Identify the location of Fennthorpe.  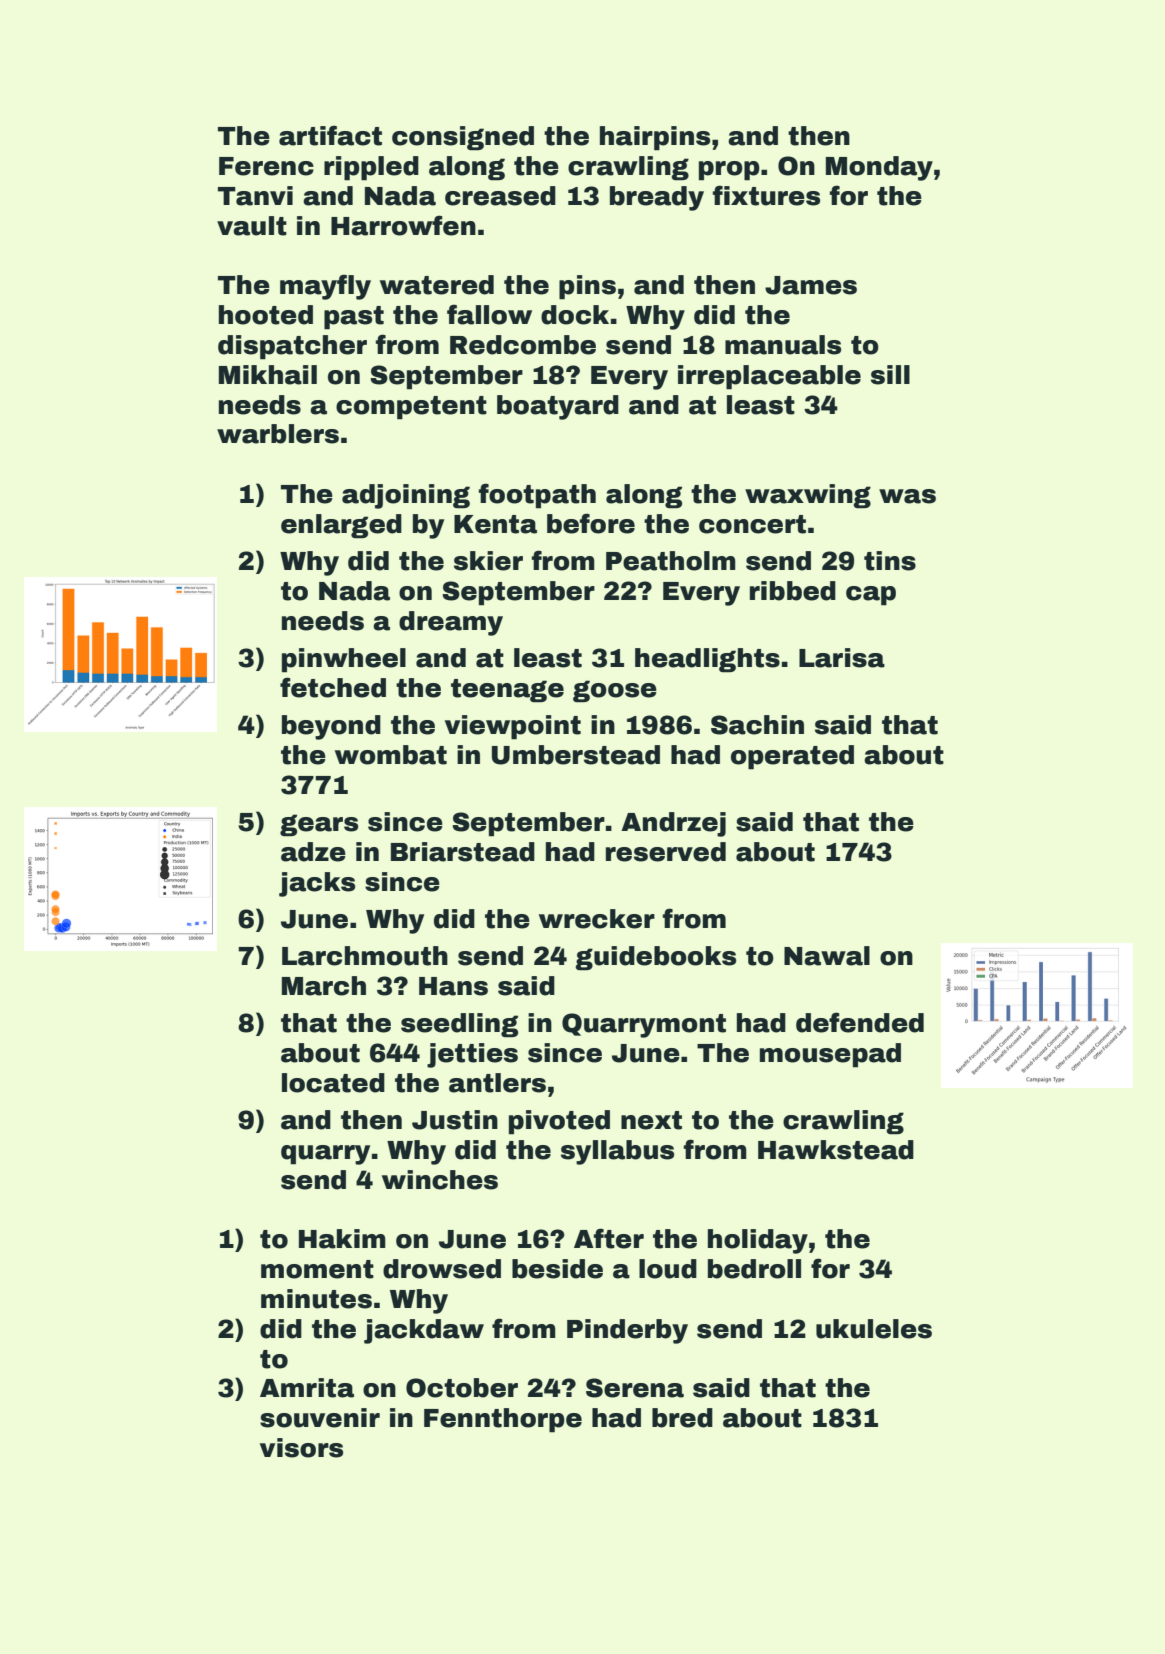
(503, 1420).
